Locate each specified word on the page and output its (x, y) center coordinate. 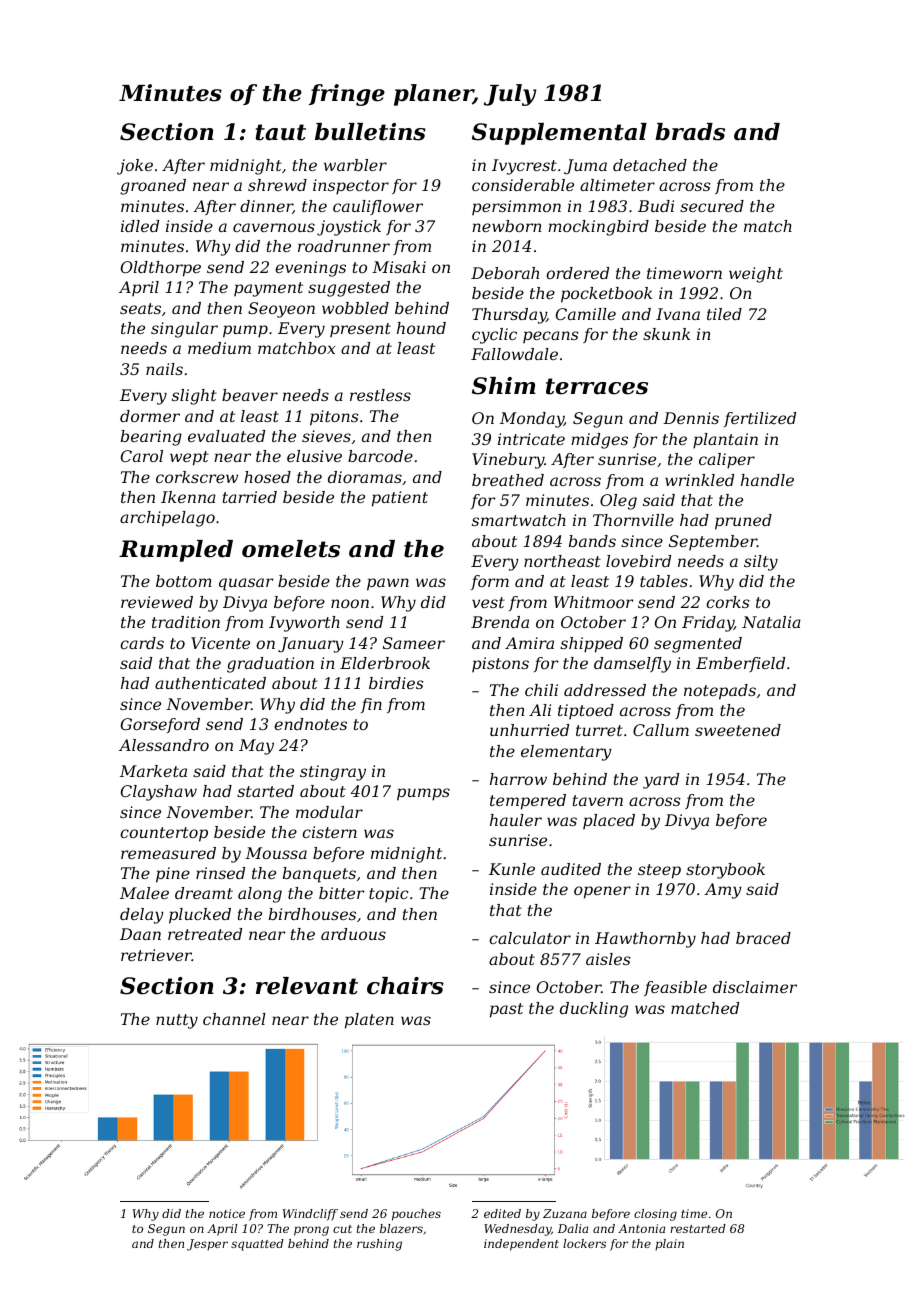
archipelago (167, 519)
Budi (656, 206)
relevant (307, 986)
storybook (725, 871)
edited (502, 1213)
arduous (353, 934)
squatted (257, 1245)
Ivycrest (524, 167)
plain (669, 1245)
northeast (562, 561)
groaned (153, 187)
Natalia (771, 622)
